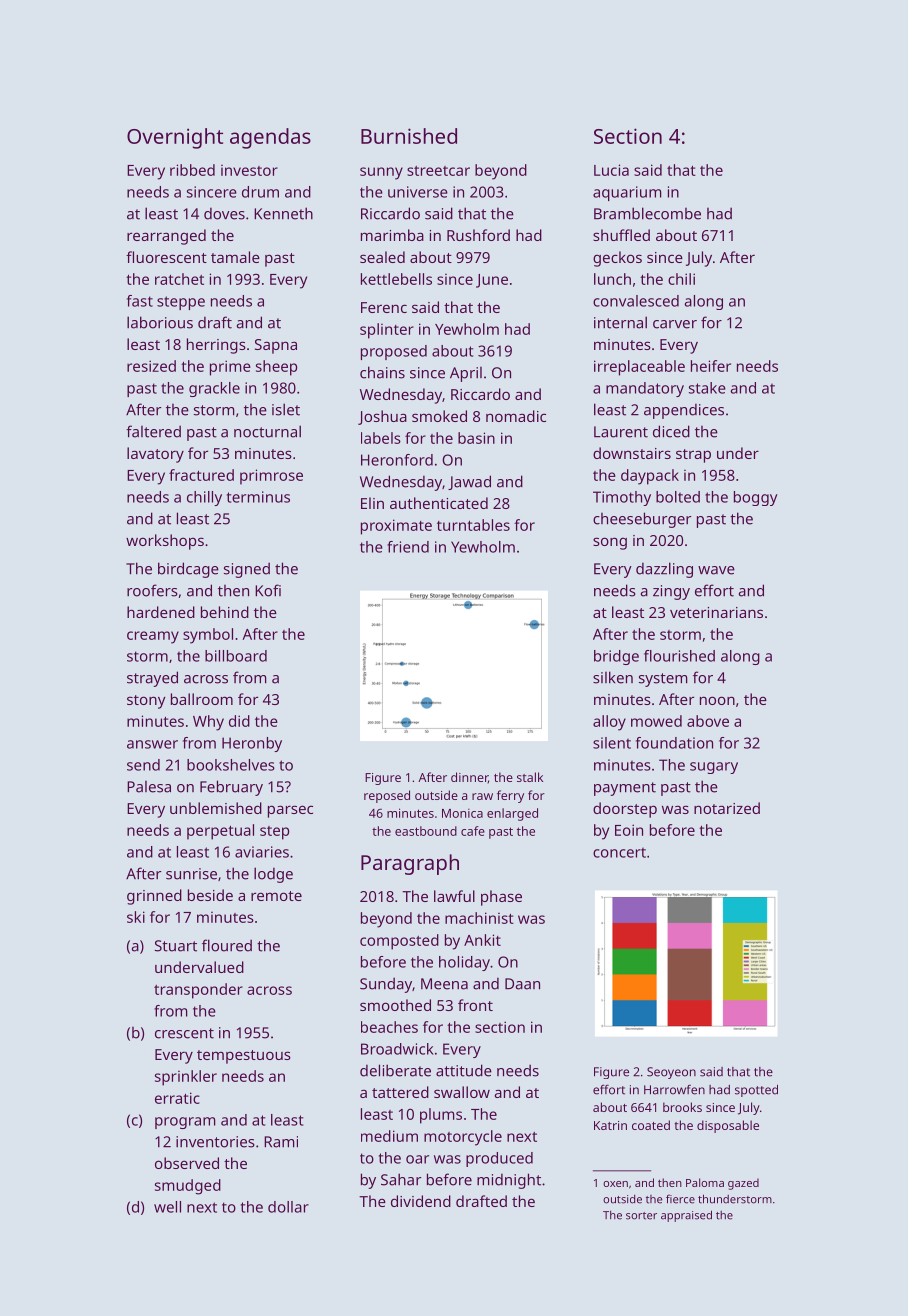  I want to click on nomadic, so click(516, 416).
